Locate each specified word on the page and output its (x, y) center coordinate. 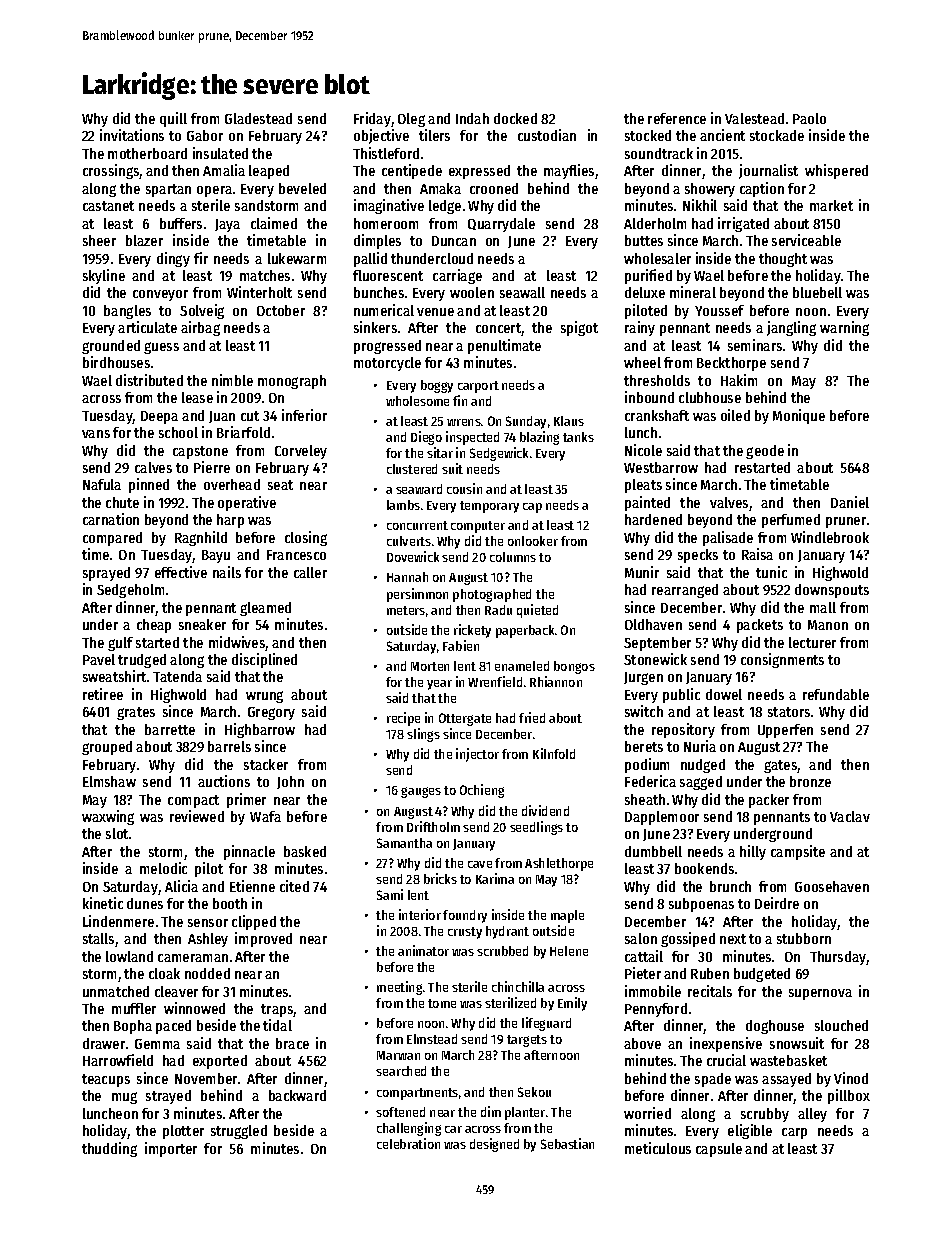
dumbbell (653, 851)
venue (435, 312)
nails (227, 572)
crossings (111, 171)
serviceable (806, 240)
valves (729, 502)
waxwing (108, 817)
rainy (640, 328)
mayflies (569, 171)
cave (480, 864)
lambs (403, 505)
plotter (183, 1132)
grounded (111, 347)
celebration (408, 1143)
